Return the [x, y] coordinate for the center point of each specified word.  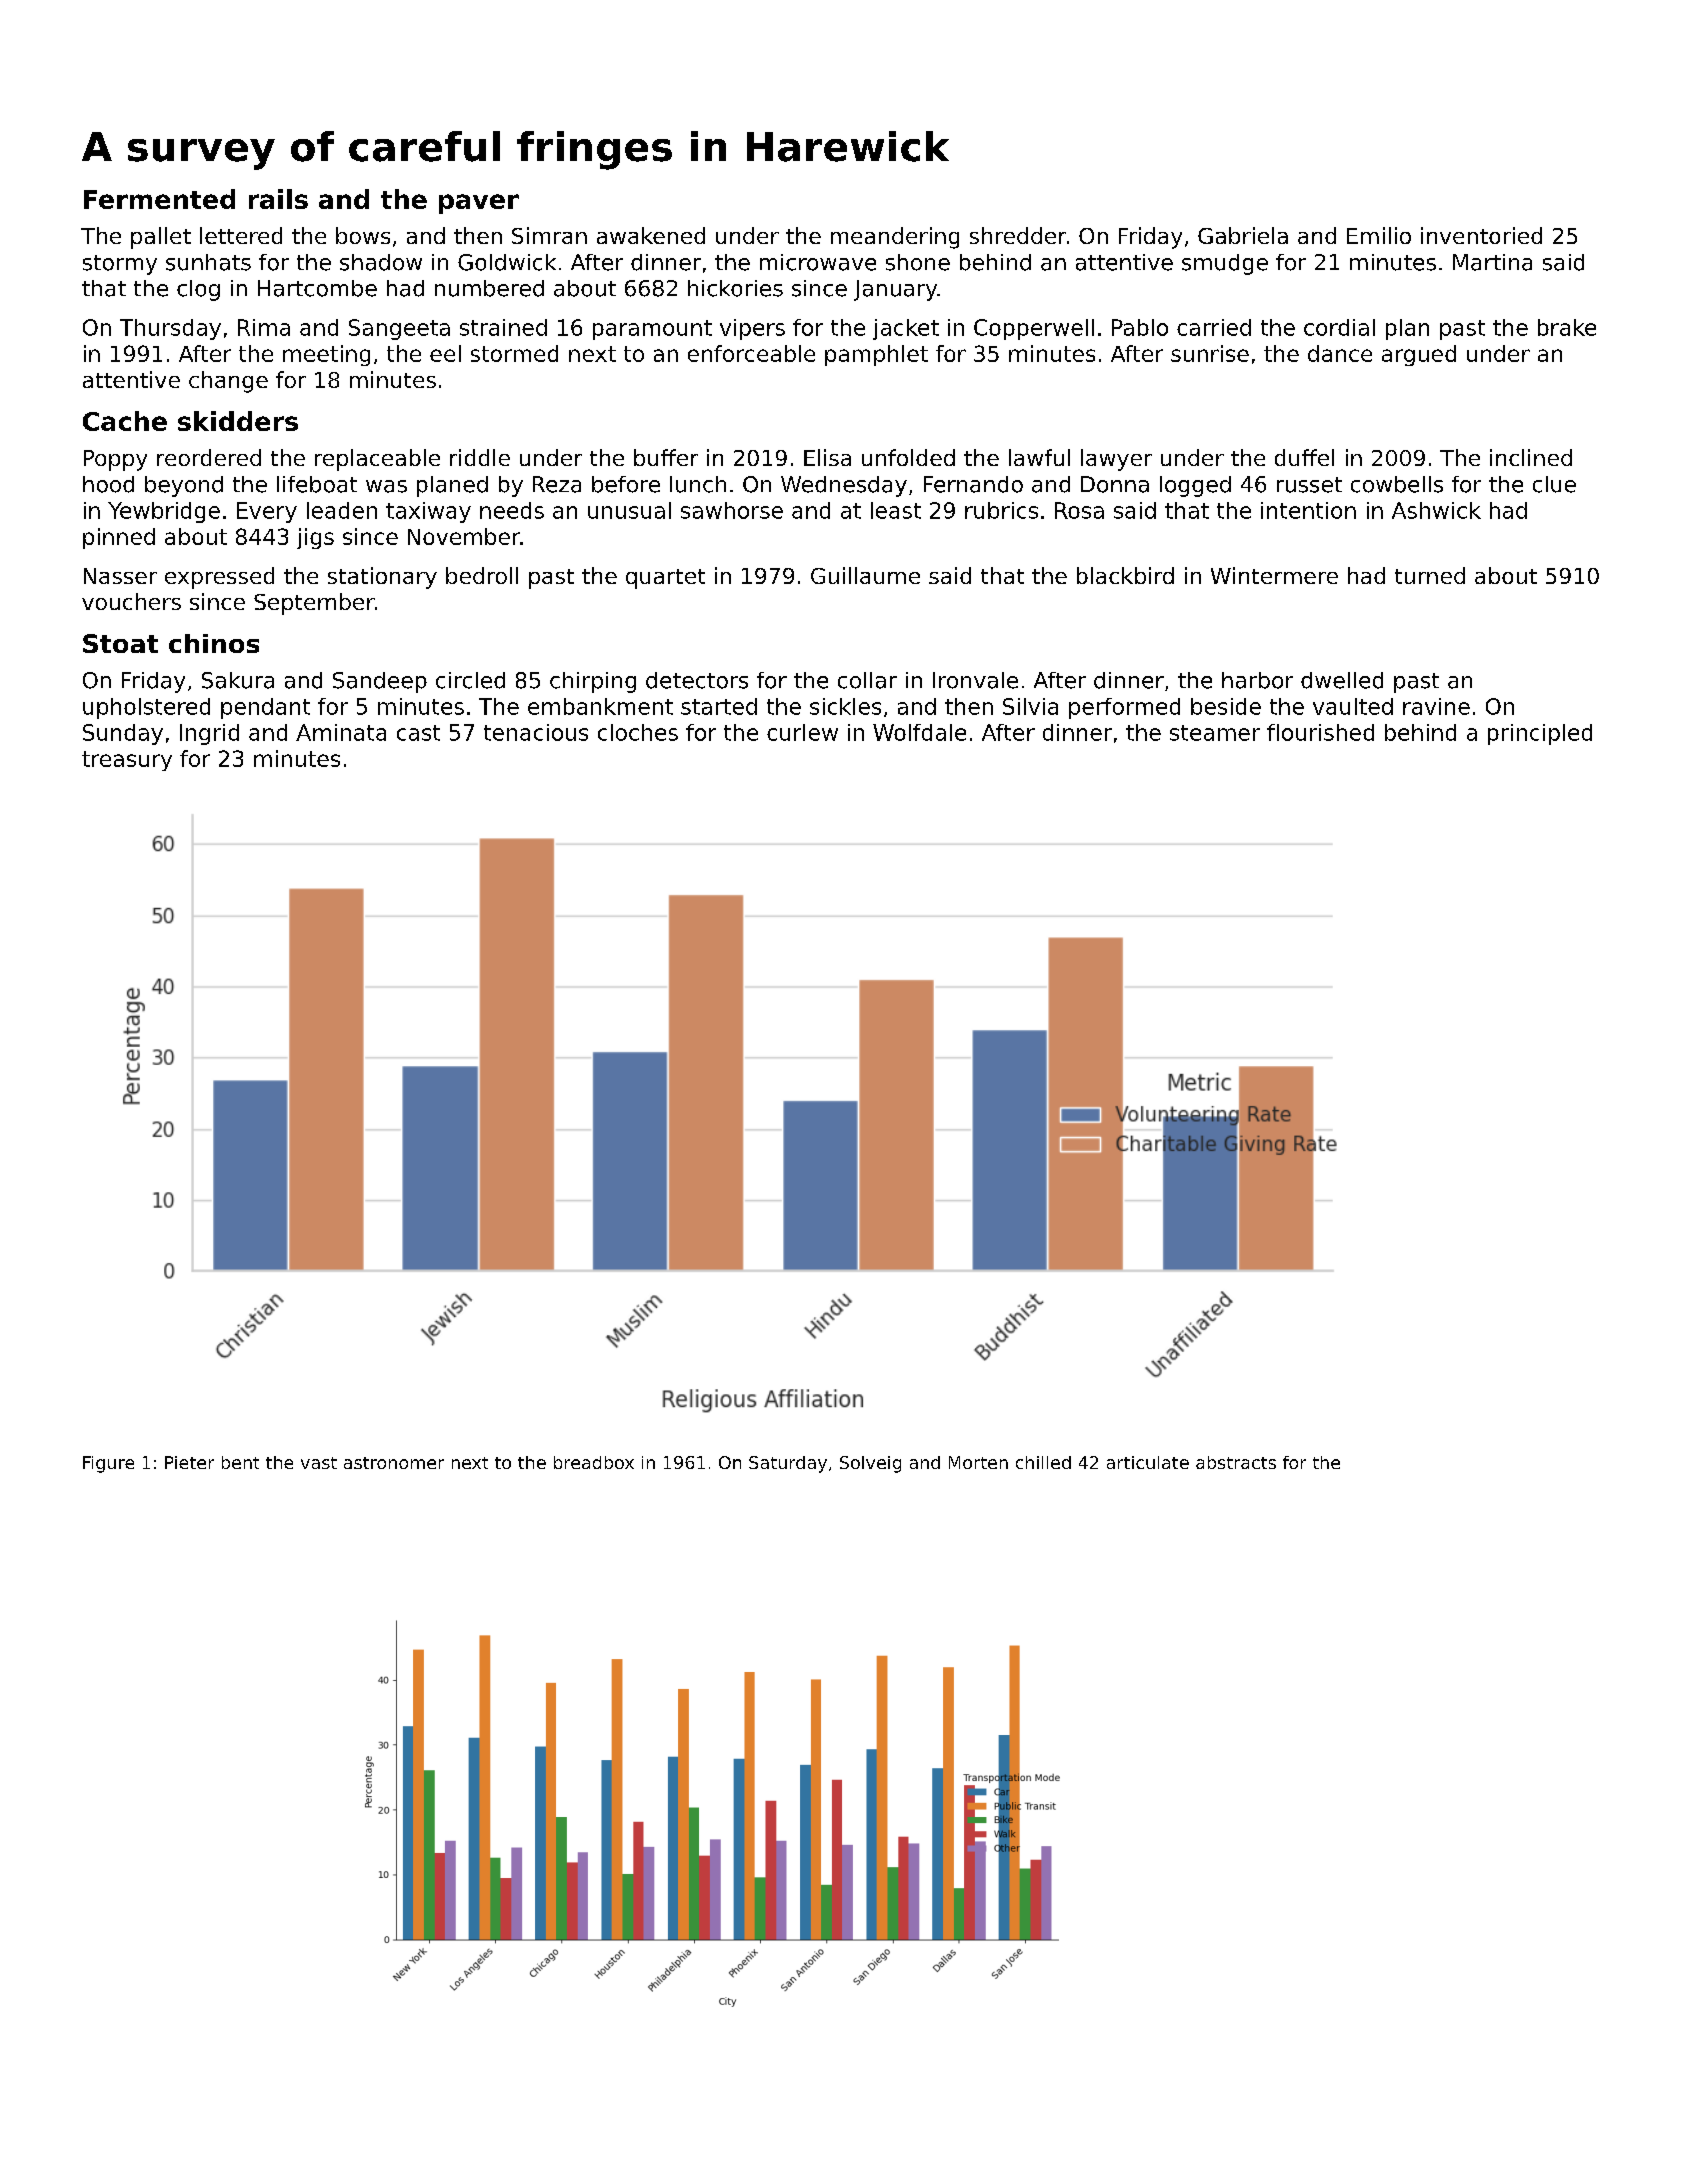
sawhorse [732, 510]
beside [1226, 706]
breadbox [594, 1462]
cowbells [1397, 484]
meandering [895, 238]
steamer [1215, 733]
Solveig [870, 1464]
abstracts [1236, 1462]
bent [240, 1462]
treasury [127, 761]
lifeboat [317, 484]
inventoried [1481, 235]
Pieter [189, 1462]
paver [479, 204]
